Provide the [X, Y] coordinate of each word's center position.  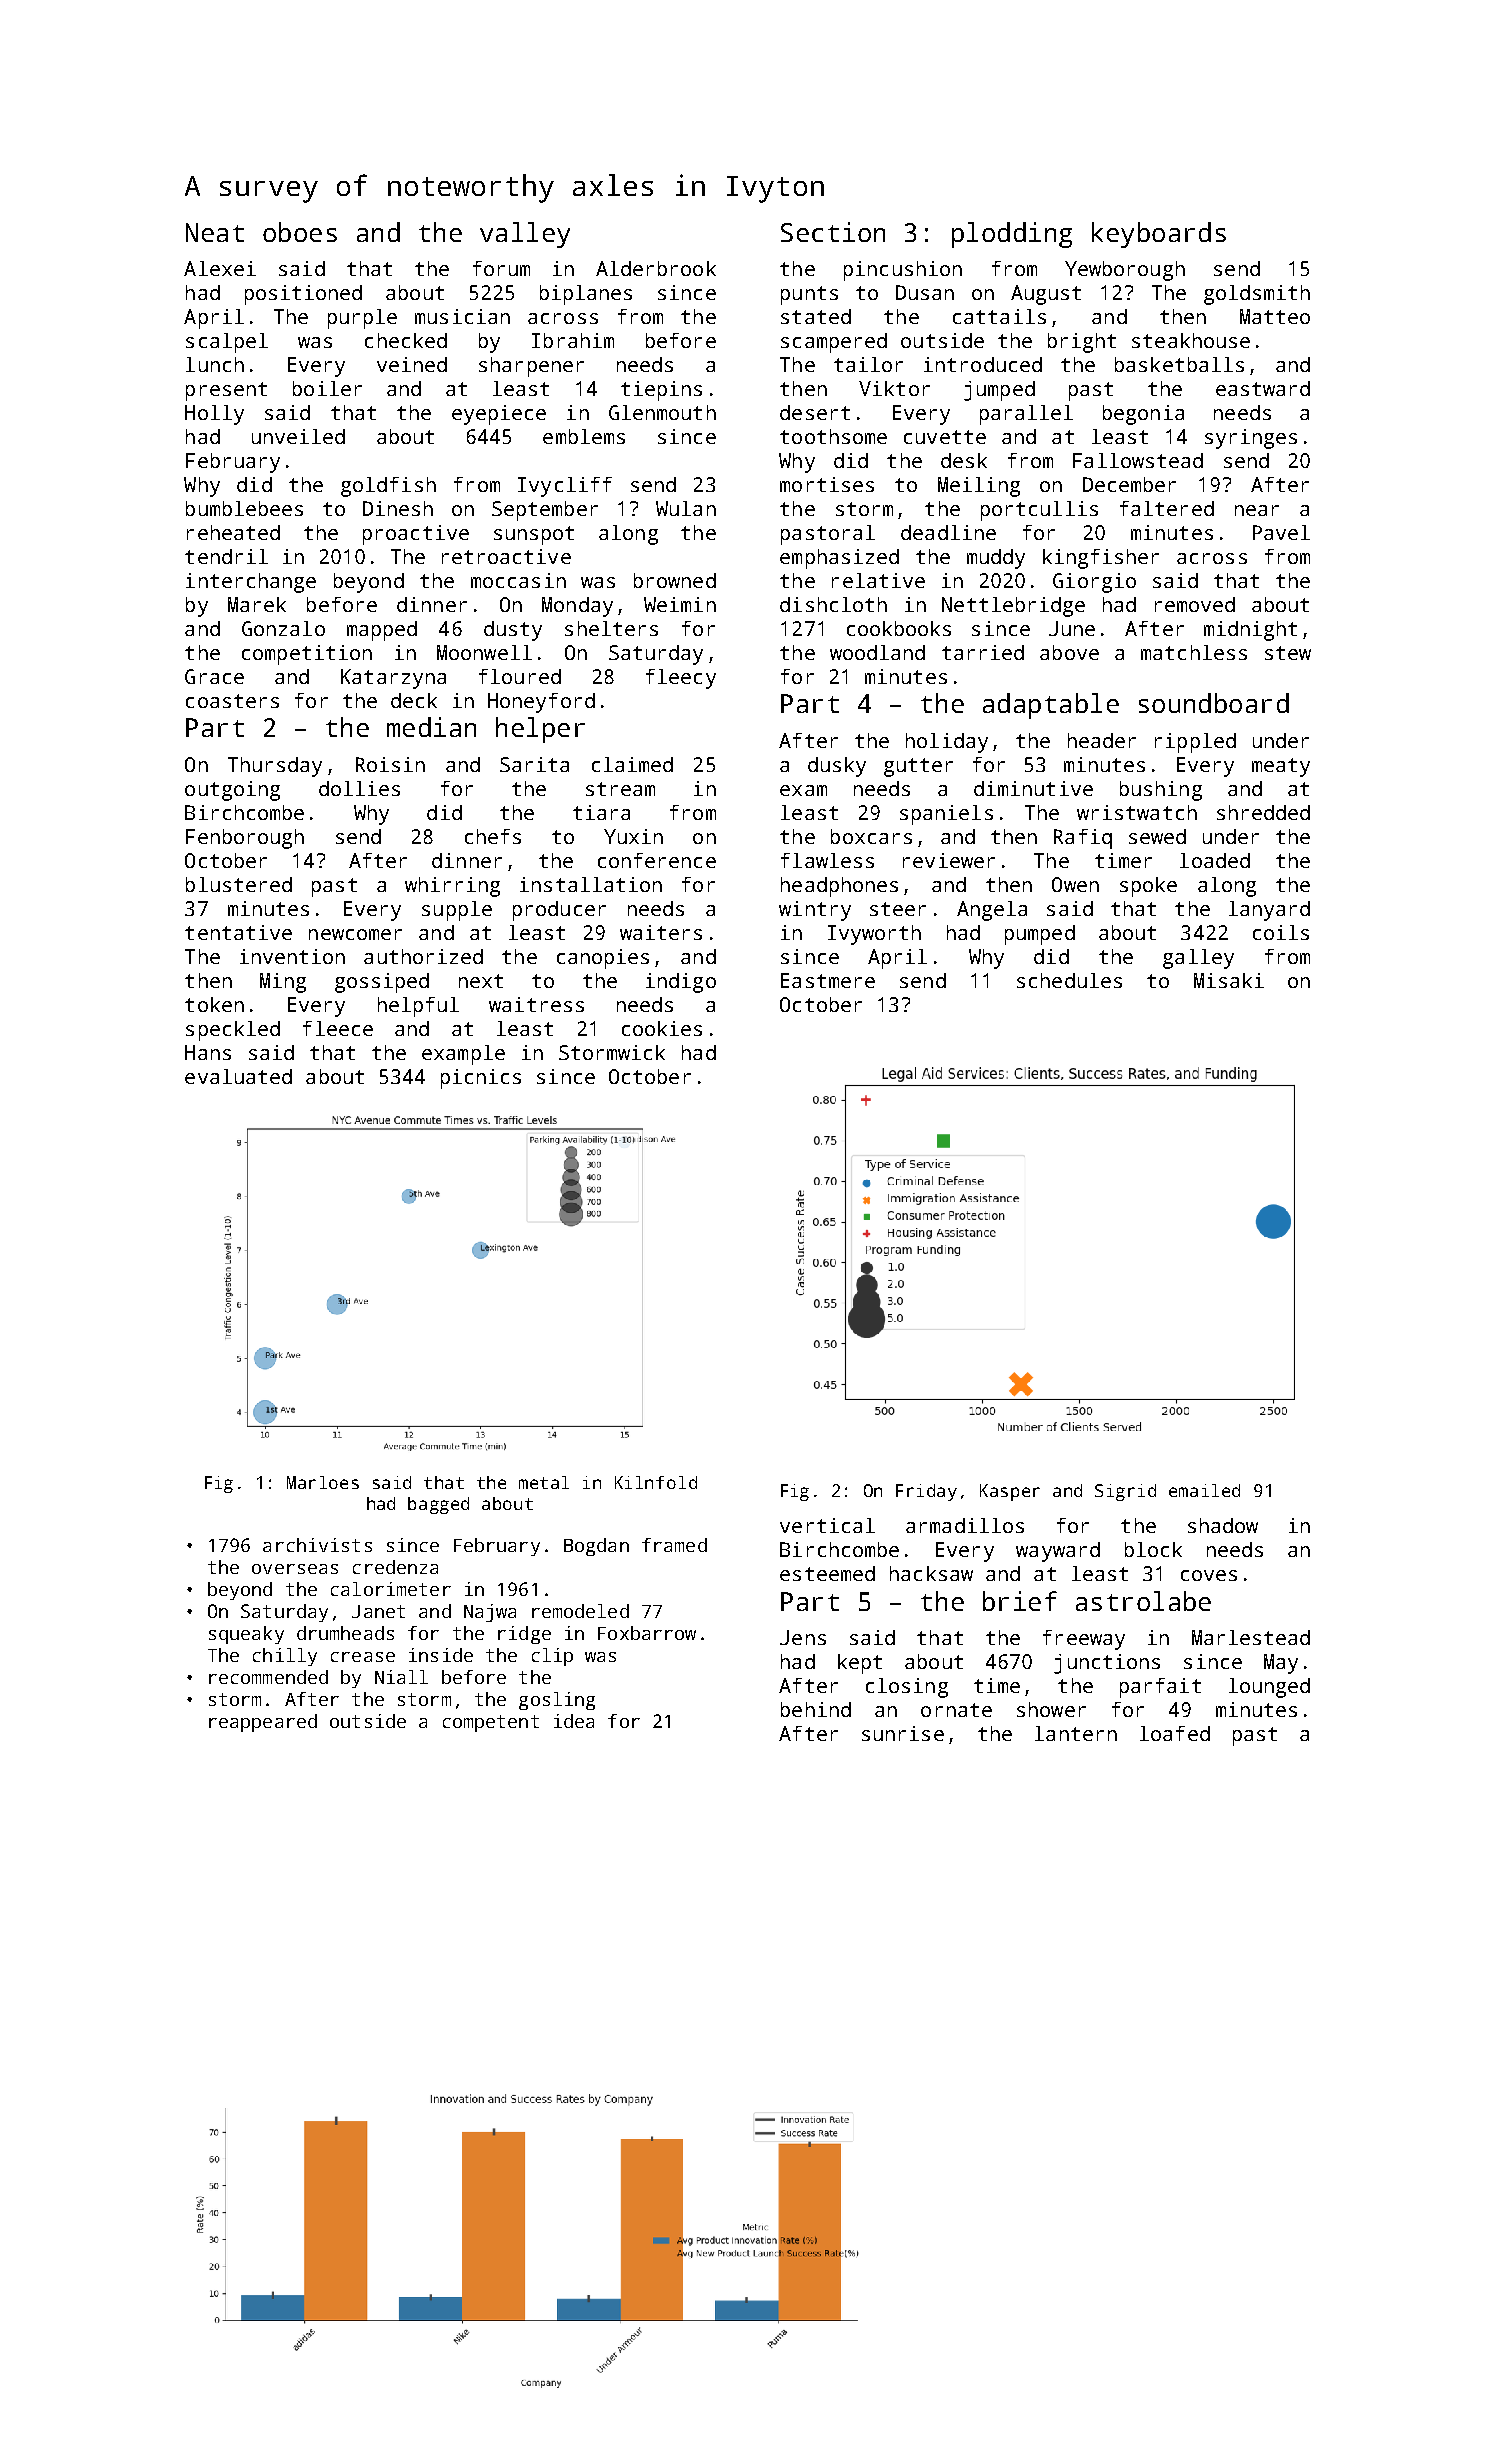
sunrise [903, 1733]
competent [491, 1723]
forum [501, 268]
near [1257, 510]
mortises [827, 484]
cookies [662, 1028]
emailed [1204, 1490]
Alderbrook [656, 268]
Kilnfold [656, 1482]
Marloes [323, 1482]
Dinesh [398, 508]
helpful [418, 1007]
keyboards [1159, 235]
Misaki [1229, 980]
